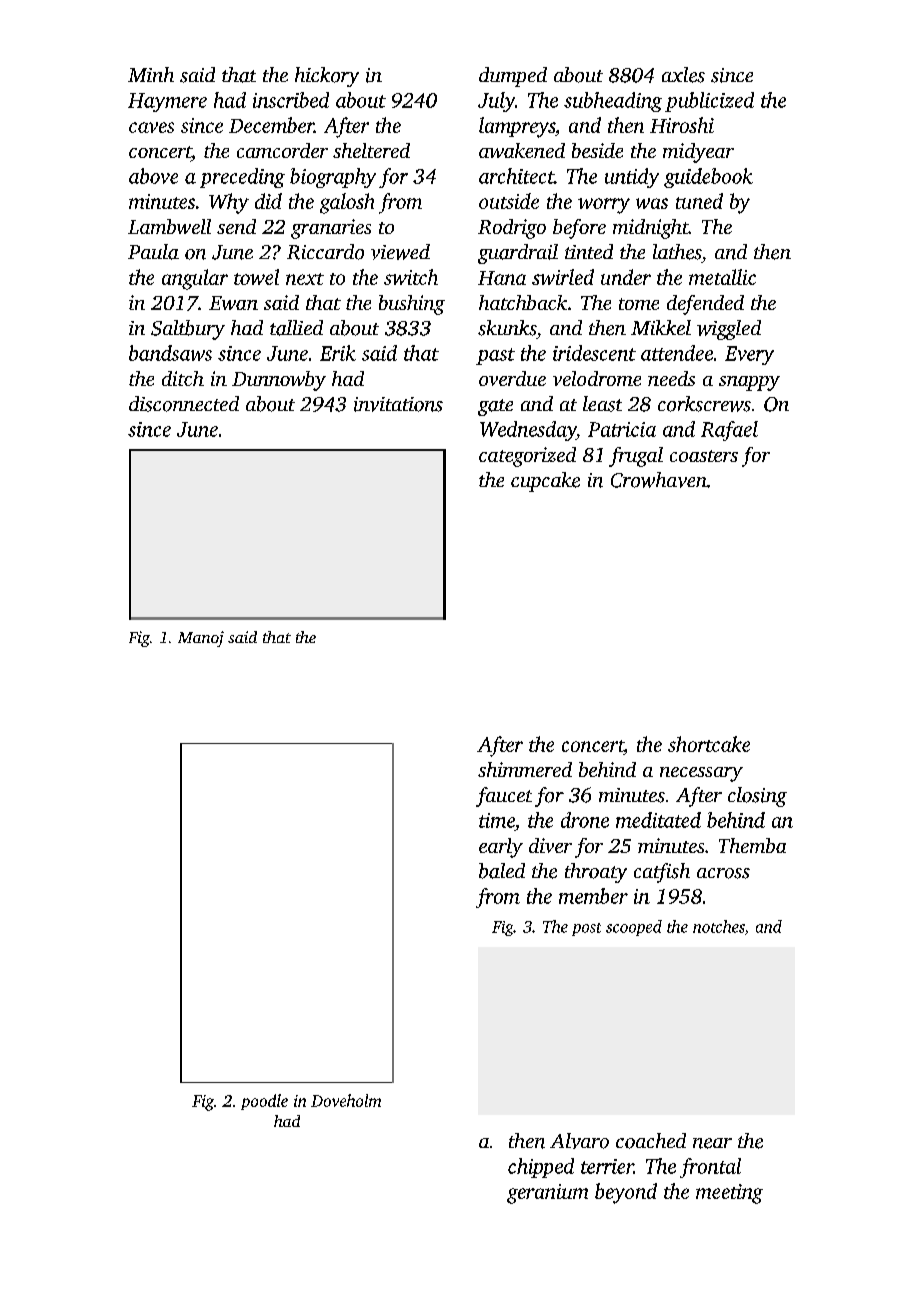  I want to click on cupcake, so click(545, 482).
